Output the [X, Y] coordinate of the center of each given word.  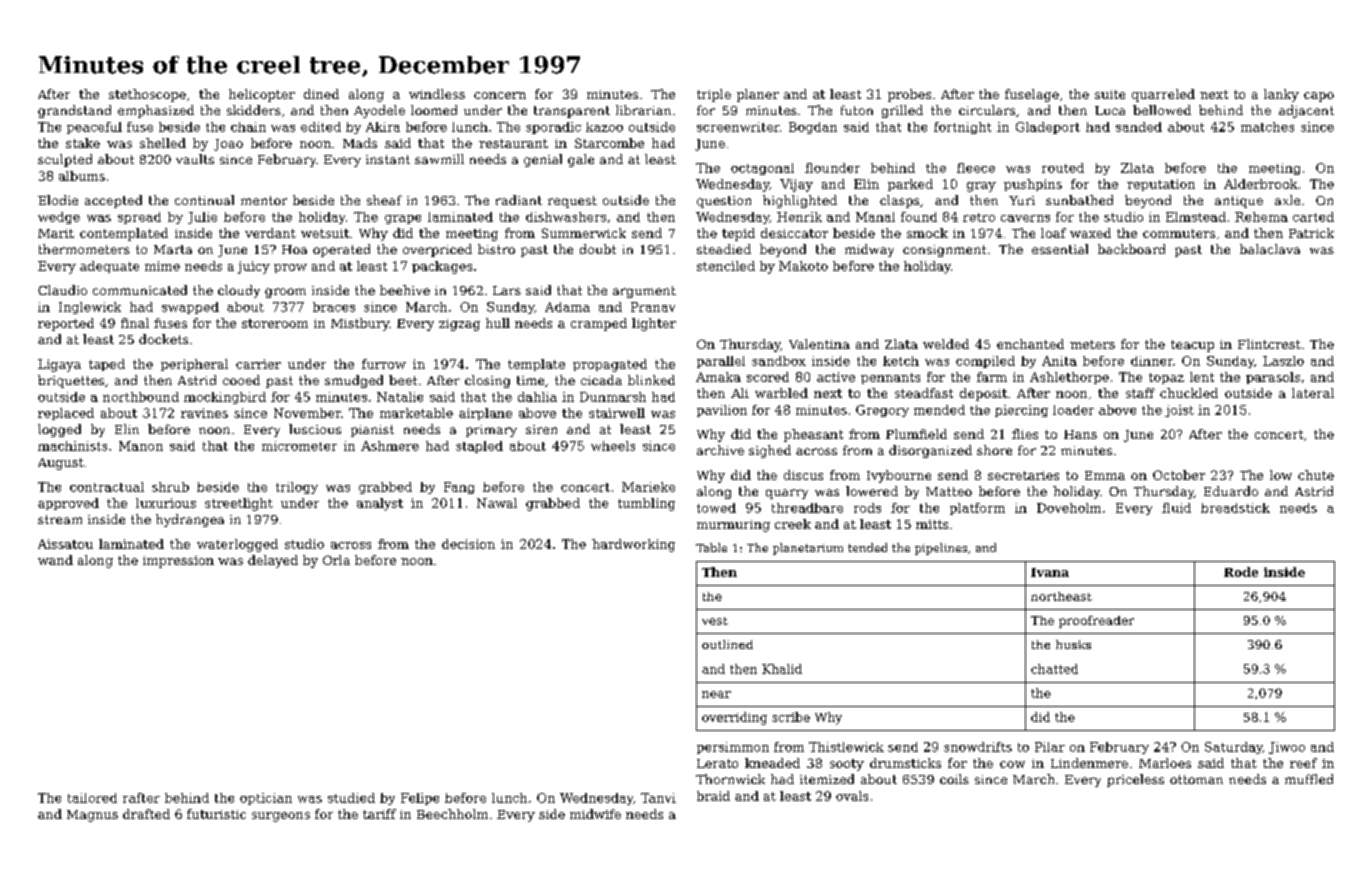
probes [909, 95]
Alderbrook [1261, 184]
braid [713, 796]
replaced [66, 414]
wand [55, 560]
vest [715, 621]
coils [954, 779]
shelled [163, 143]
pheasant [813, 435]
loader [1073, 410]
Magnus [92, 816]
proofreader [1096, 622]
